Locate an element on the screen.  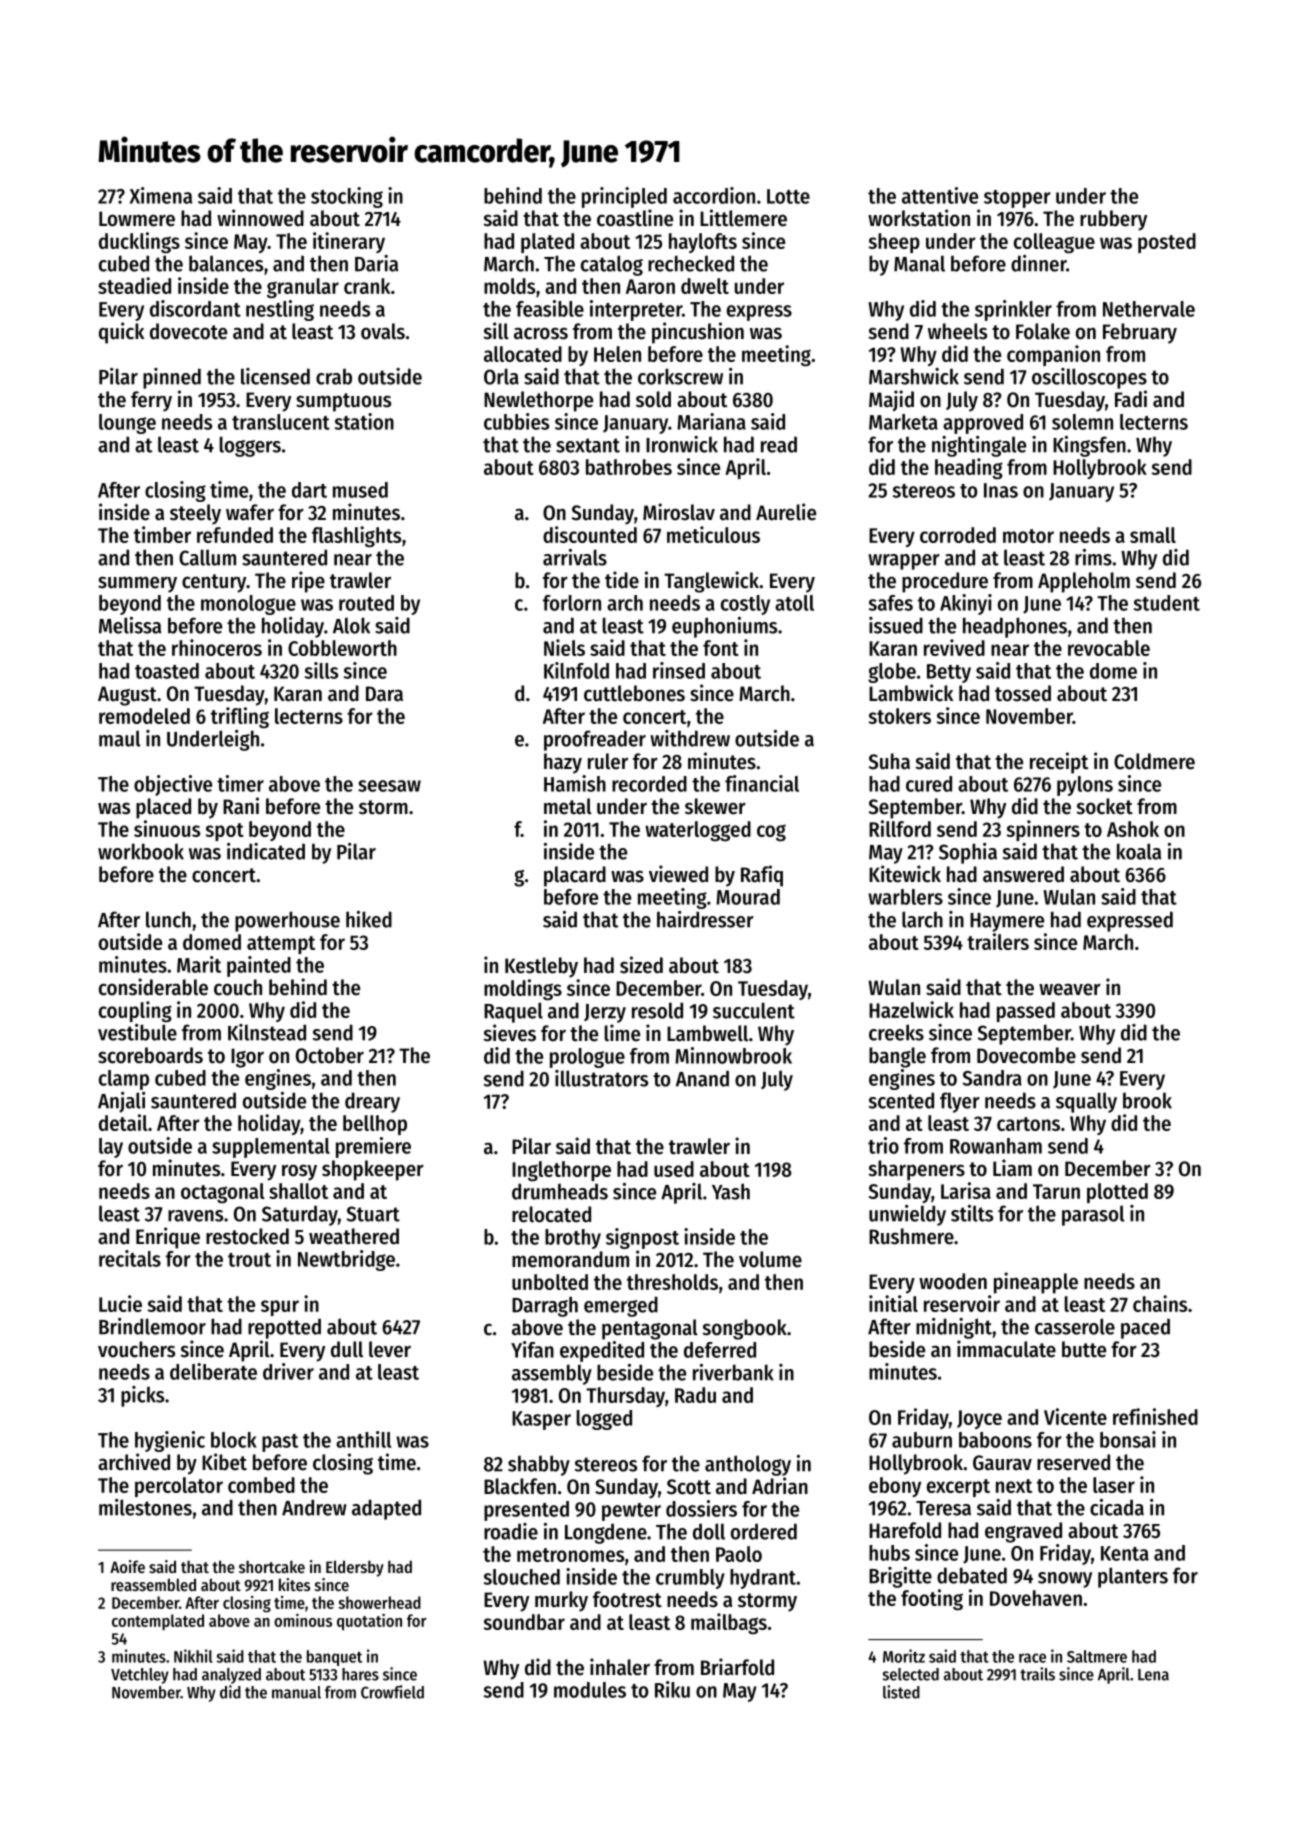
licensed is located at coordinates (275, 376).
